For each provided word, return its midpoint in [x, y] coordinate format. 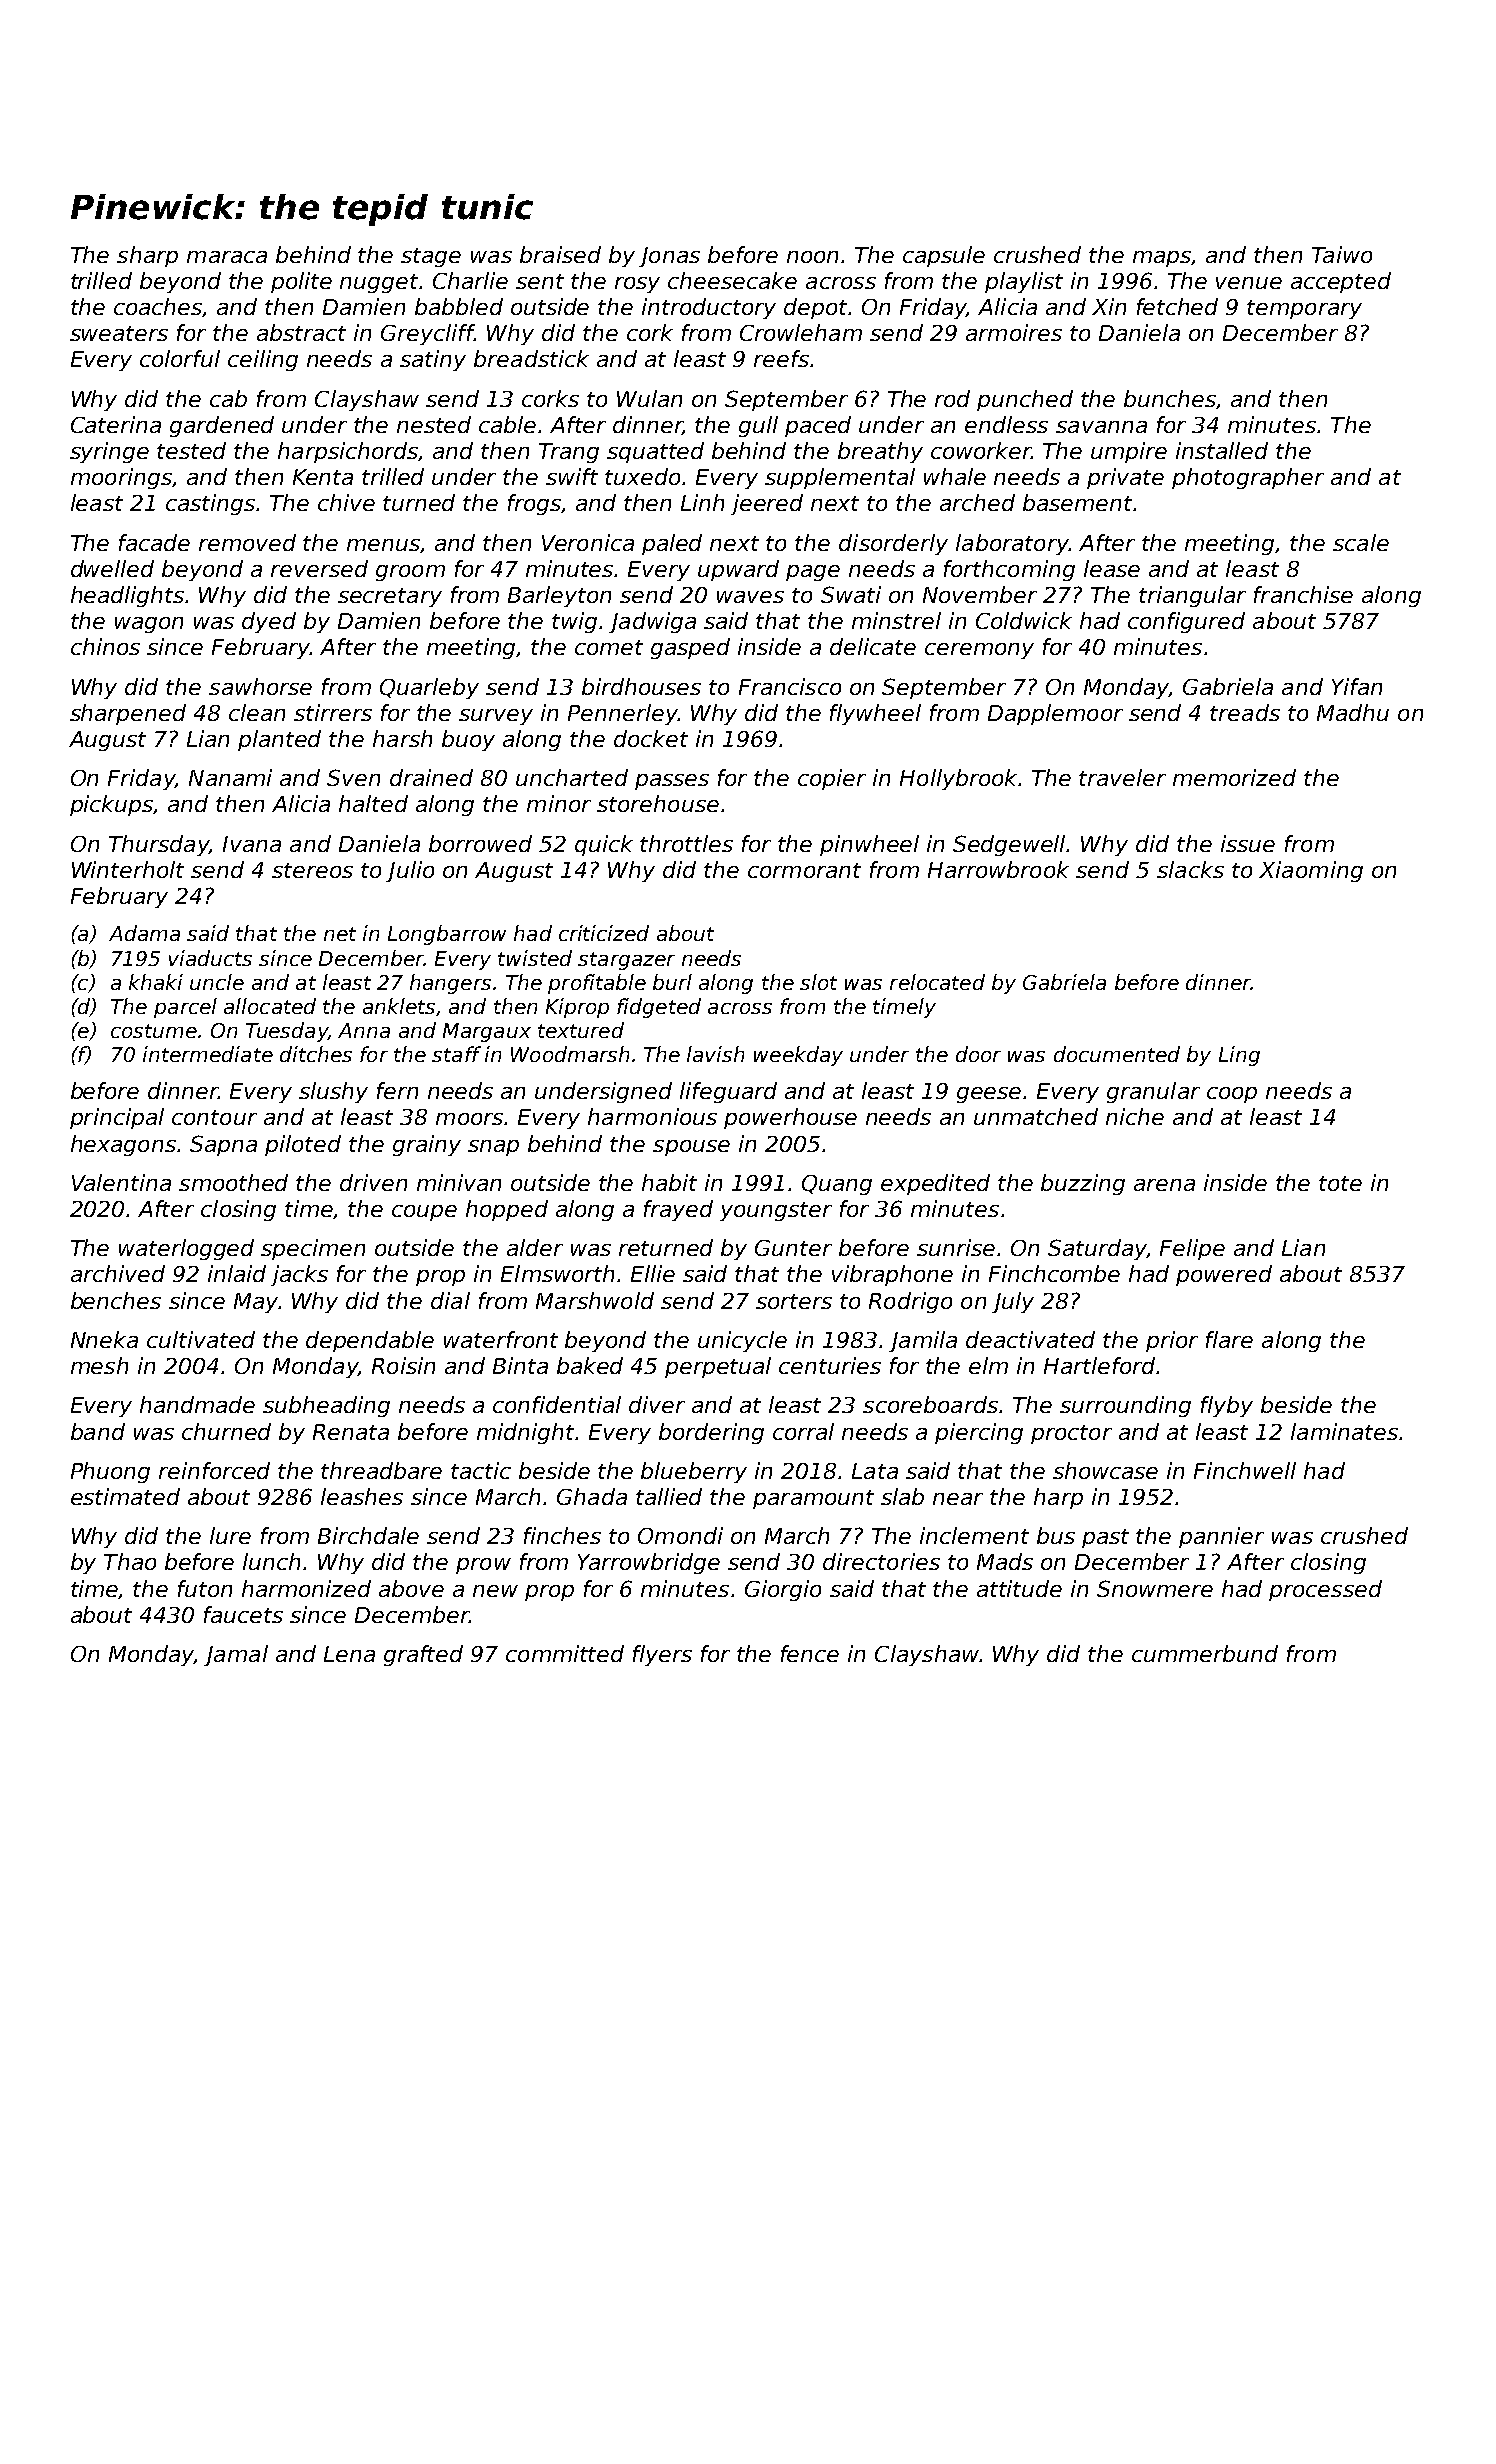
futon [205, 1588]
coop [1232, 1095]
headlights [127, 596]
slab [902, 1496]
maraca [227, 257]
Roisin [403, 1365]
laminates [1344, 1431]
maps [1162, 259]
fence [810, 1653]
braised [560, 254]
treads [1245, 712]
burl [672, 982]
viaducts [210, 958]
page [813, 573]
